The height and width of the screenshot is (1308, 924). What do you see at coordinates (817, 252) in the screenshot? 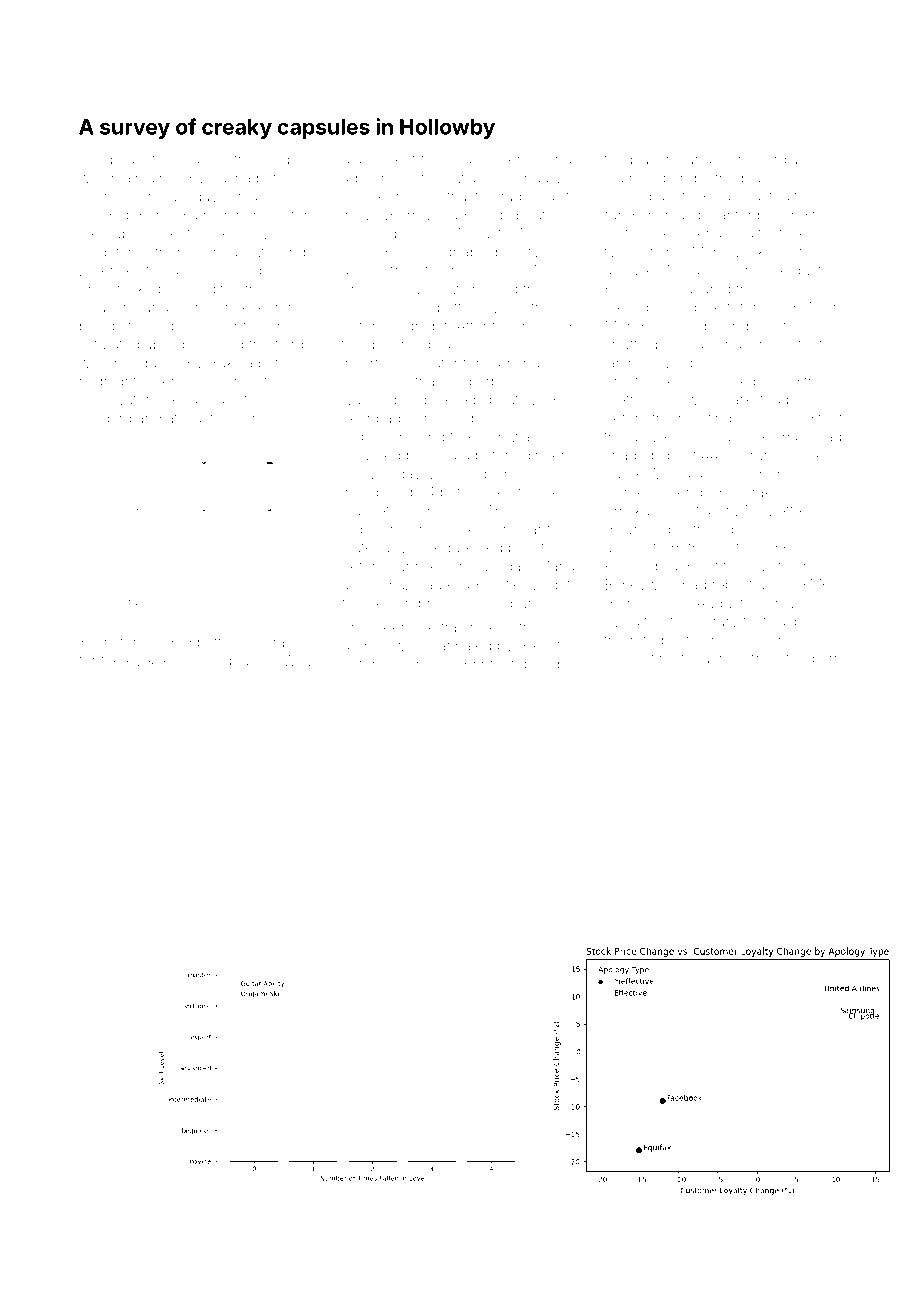
I see `felled` at bounding box center [817, 252].
